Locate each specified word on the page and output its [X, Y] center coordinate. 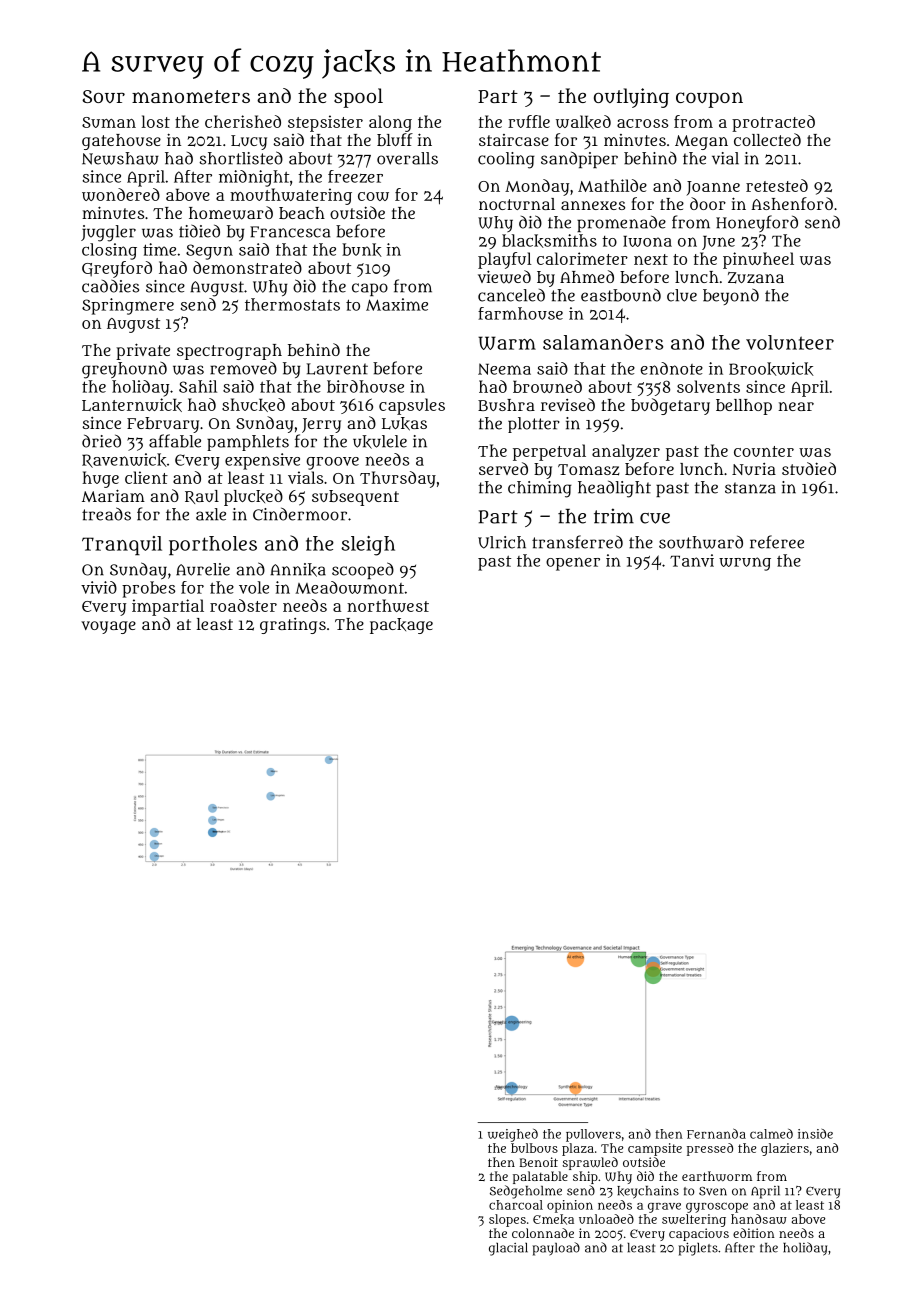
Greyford [117, 269]
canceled [511, 295]
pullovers [593, 1135]
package [401, 626]
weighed [513, 1135]
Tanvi [692, 560]
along [390, 123]
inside [815, 1134]
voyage [108, 627]
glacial [508, 1249]
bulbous [534, 1148]
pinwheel [758, 260]
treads [106, 514]
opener [573, 564]
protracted [773, 123]
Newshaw [120, 158]
